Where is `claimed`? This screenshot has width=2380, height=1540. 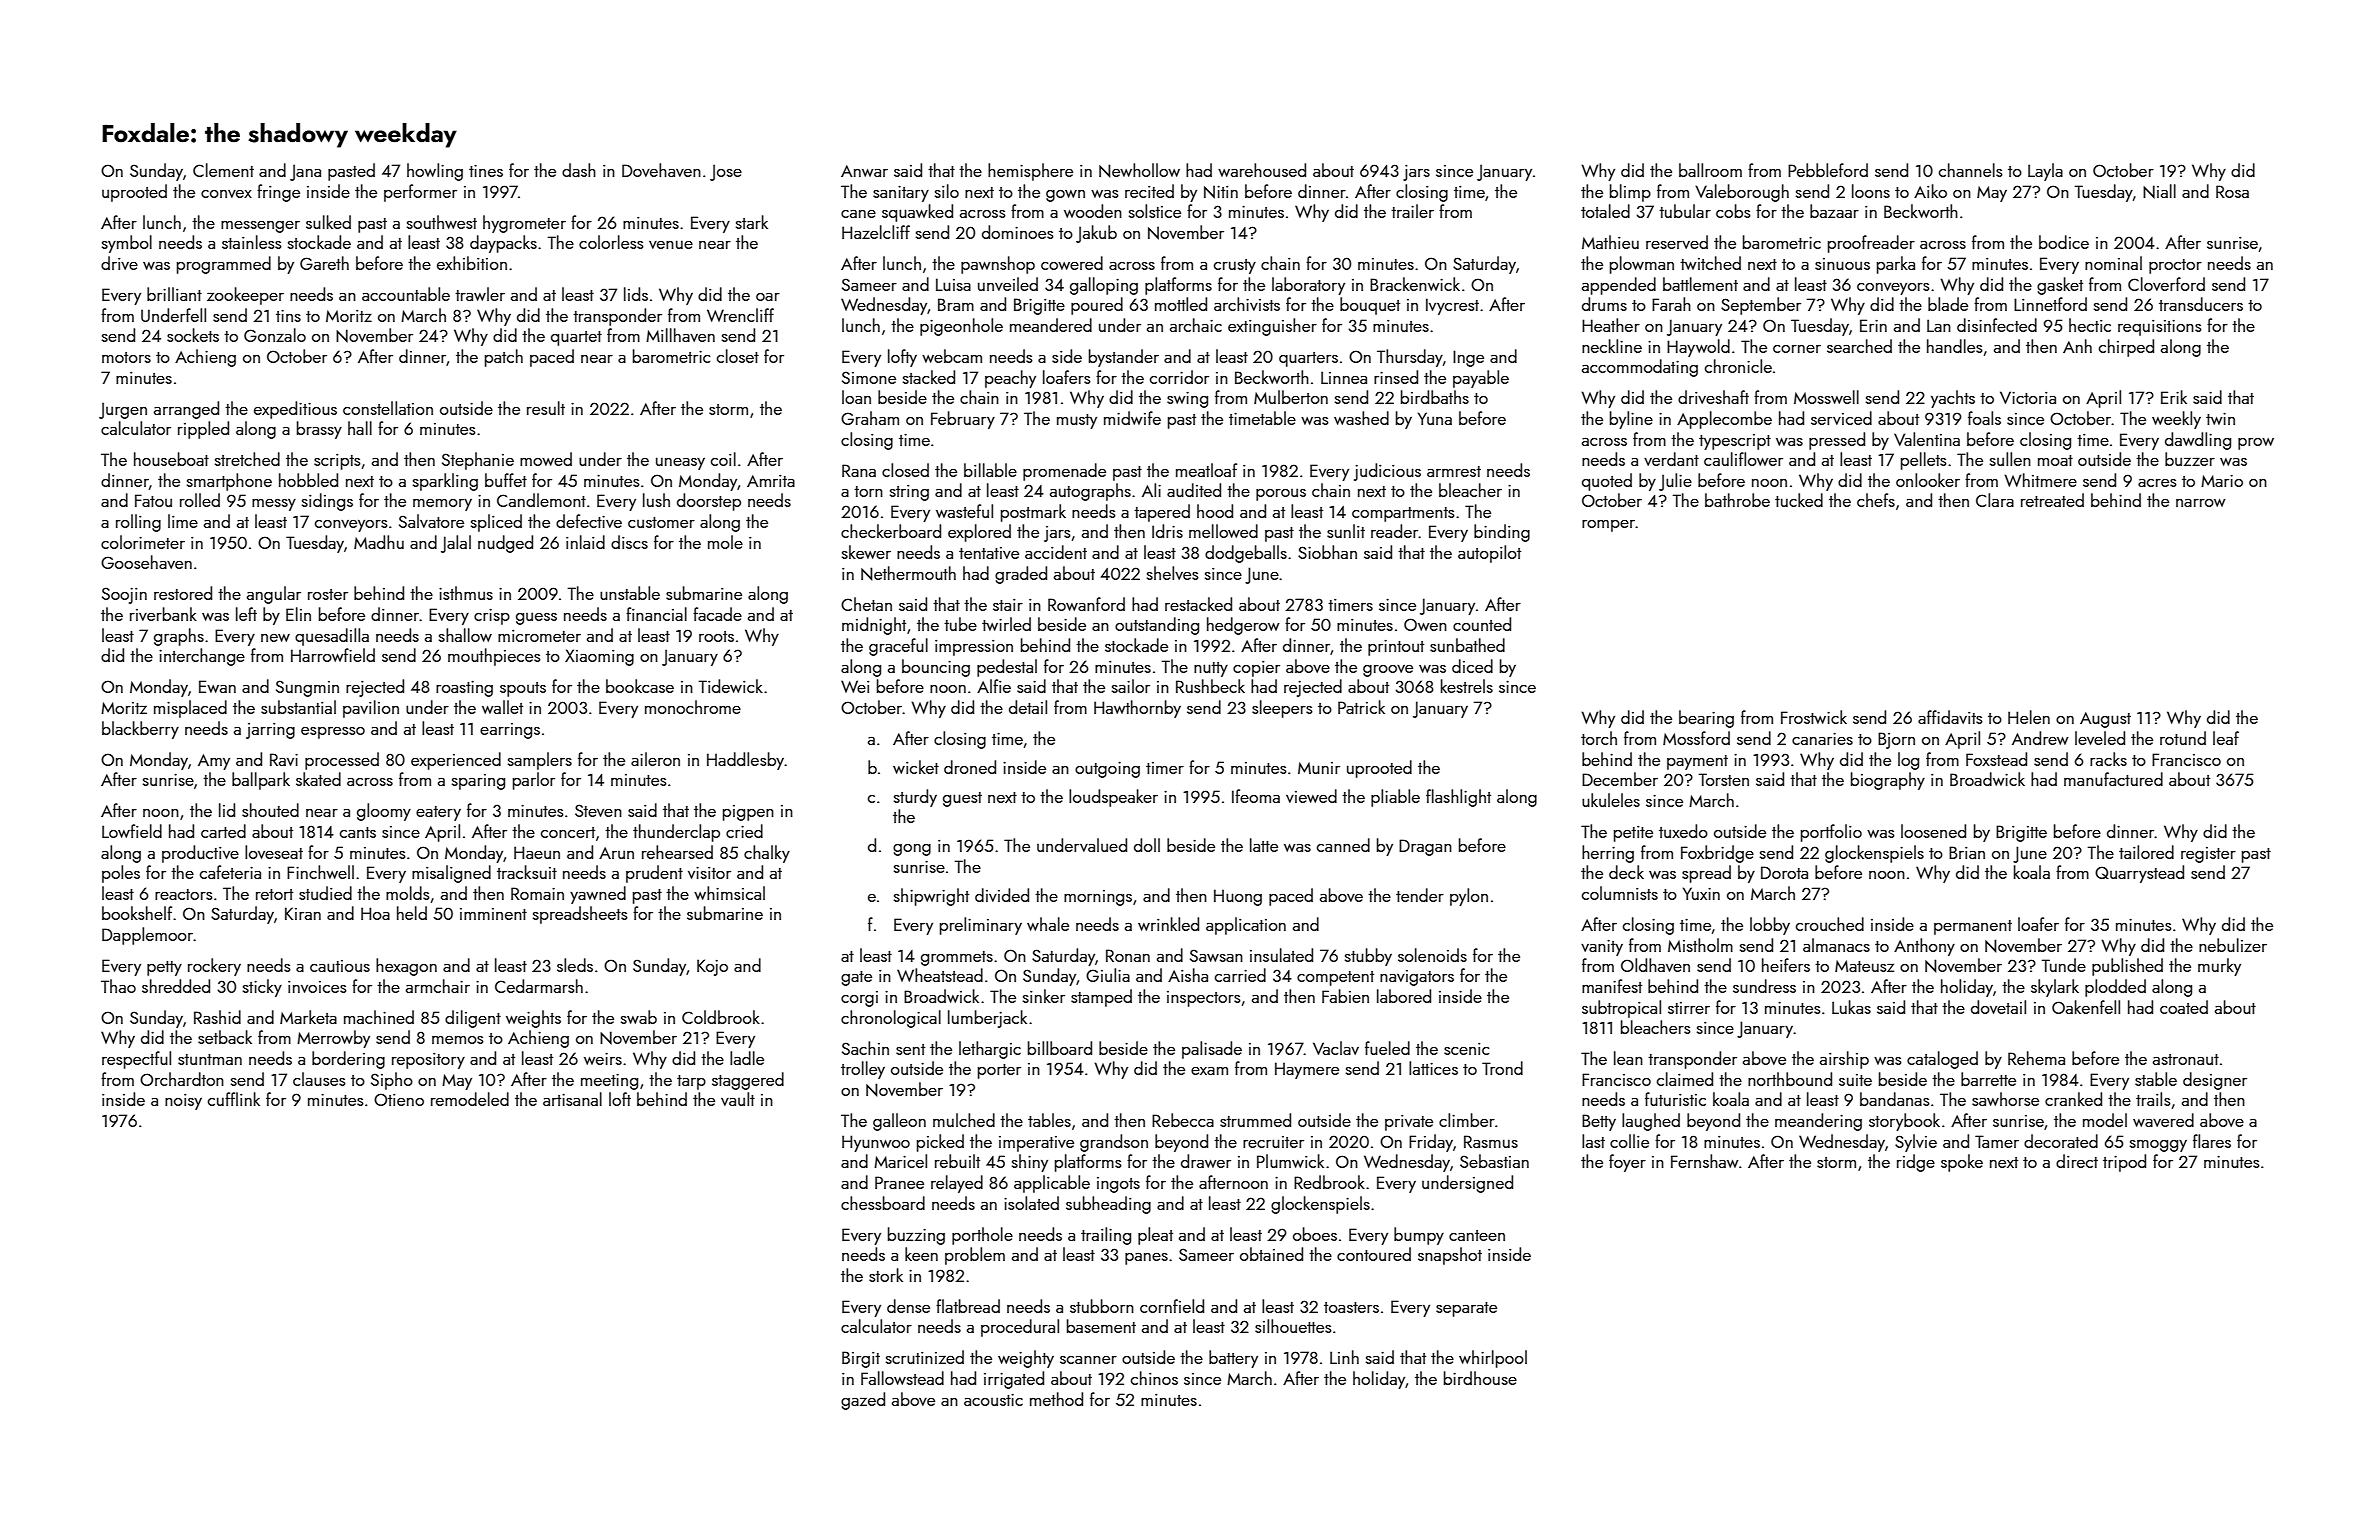 claimed is located at coordinates (1685, 1079).
